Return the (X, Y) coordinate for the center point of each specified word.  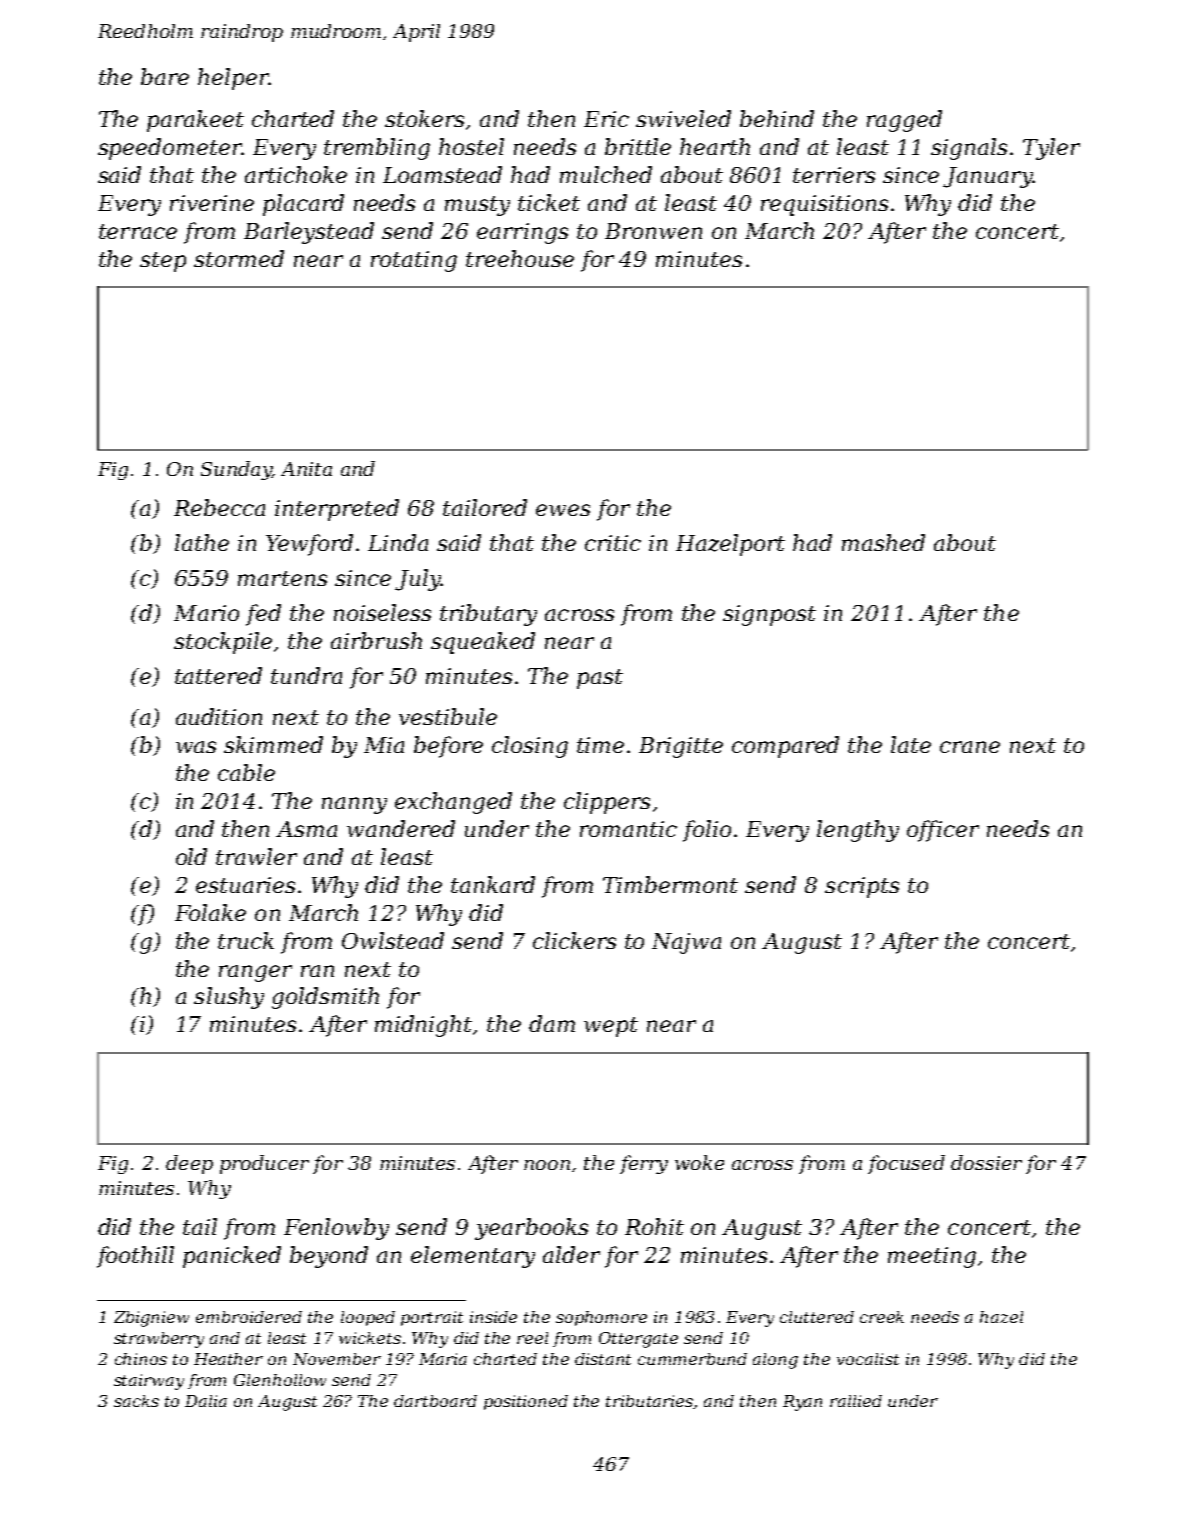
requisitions (824, 205)
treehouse (520, 258)
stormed (239, 258)
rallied (856, 1401)
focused (906, 1164)
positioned (526, 1402)
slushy (229, 998)
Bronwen (653, 231)
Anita (306, 469)
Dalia (206, 1401)
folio (707, 831)
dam (552, 1023)
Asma (306, 829)
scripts (862, 887)
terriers (834, 175)
